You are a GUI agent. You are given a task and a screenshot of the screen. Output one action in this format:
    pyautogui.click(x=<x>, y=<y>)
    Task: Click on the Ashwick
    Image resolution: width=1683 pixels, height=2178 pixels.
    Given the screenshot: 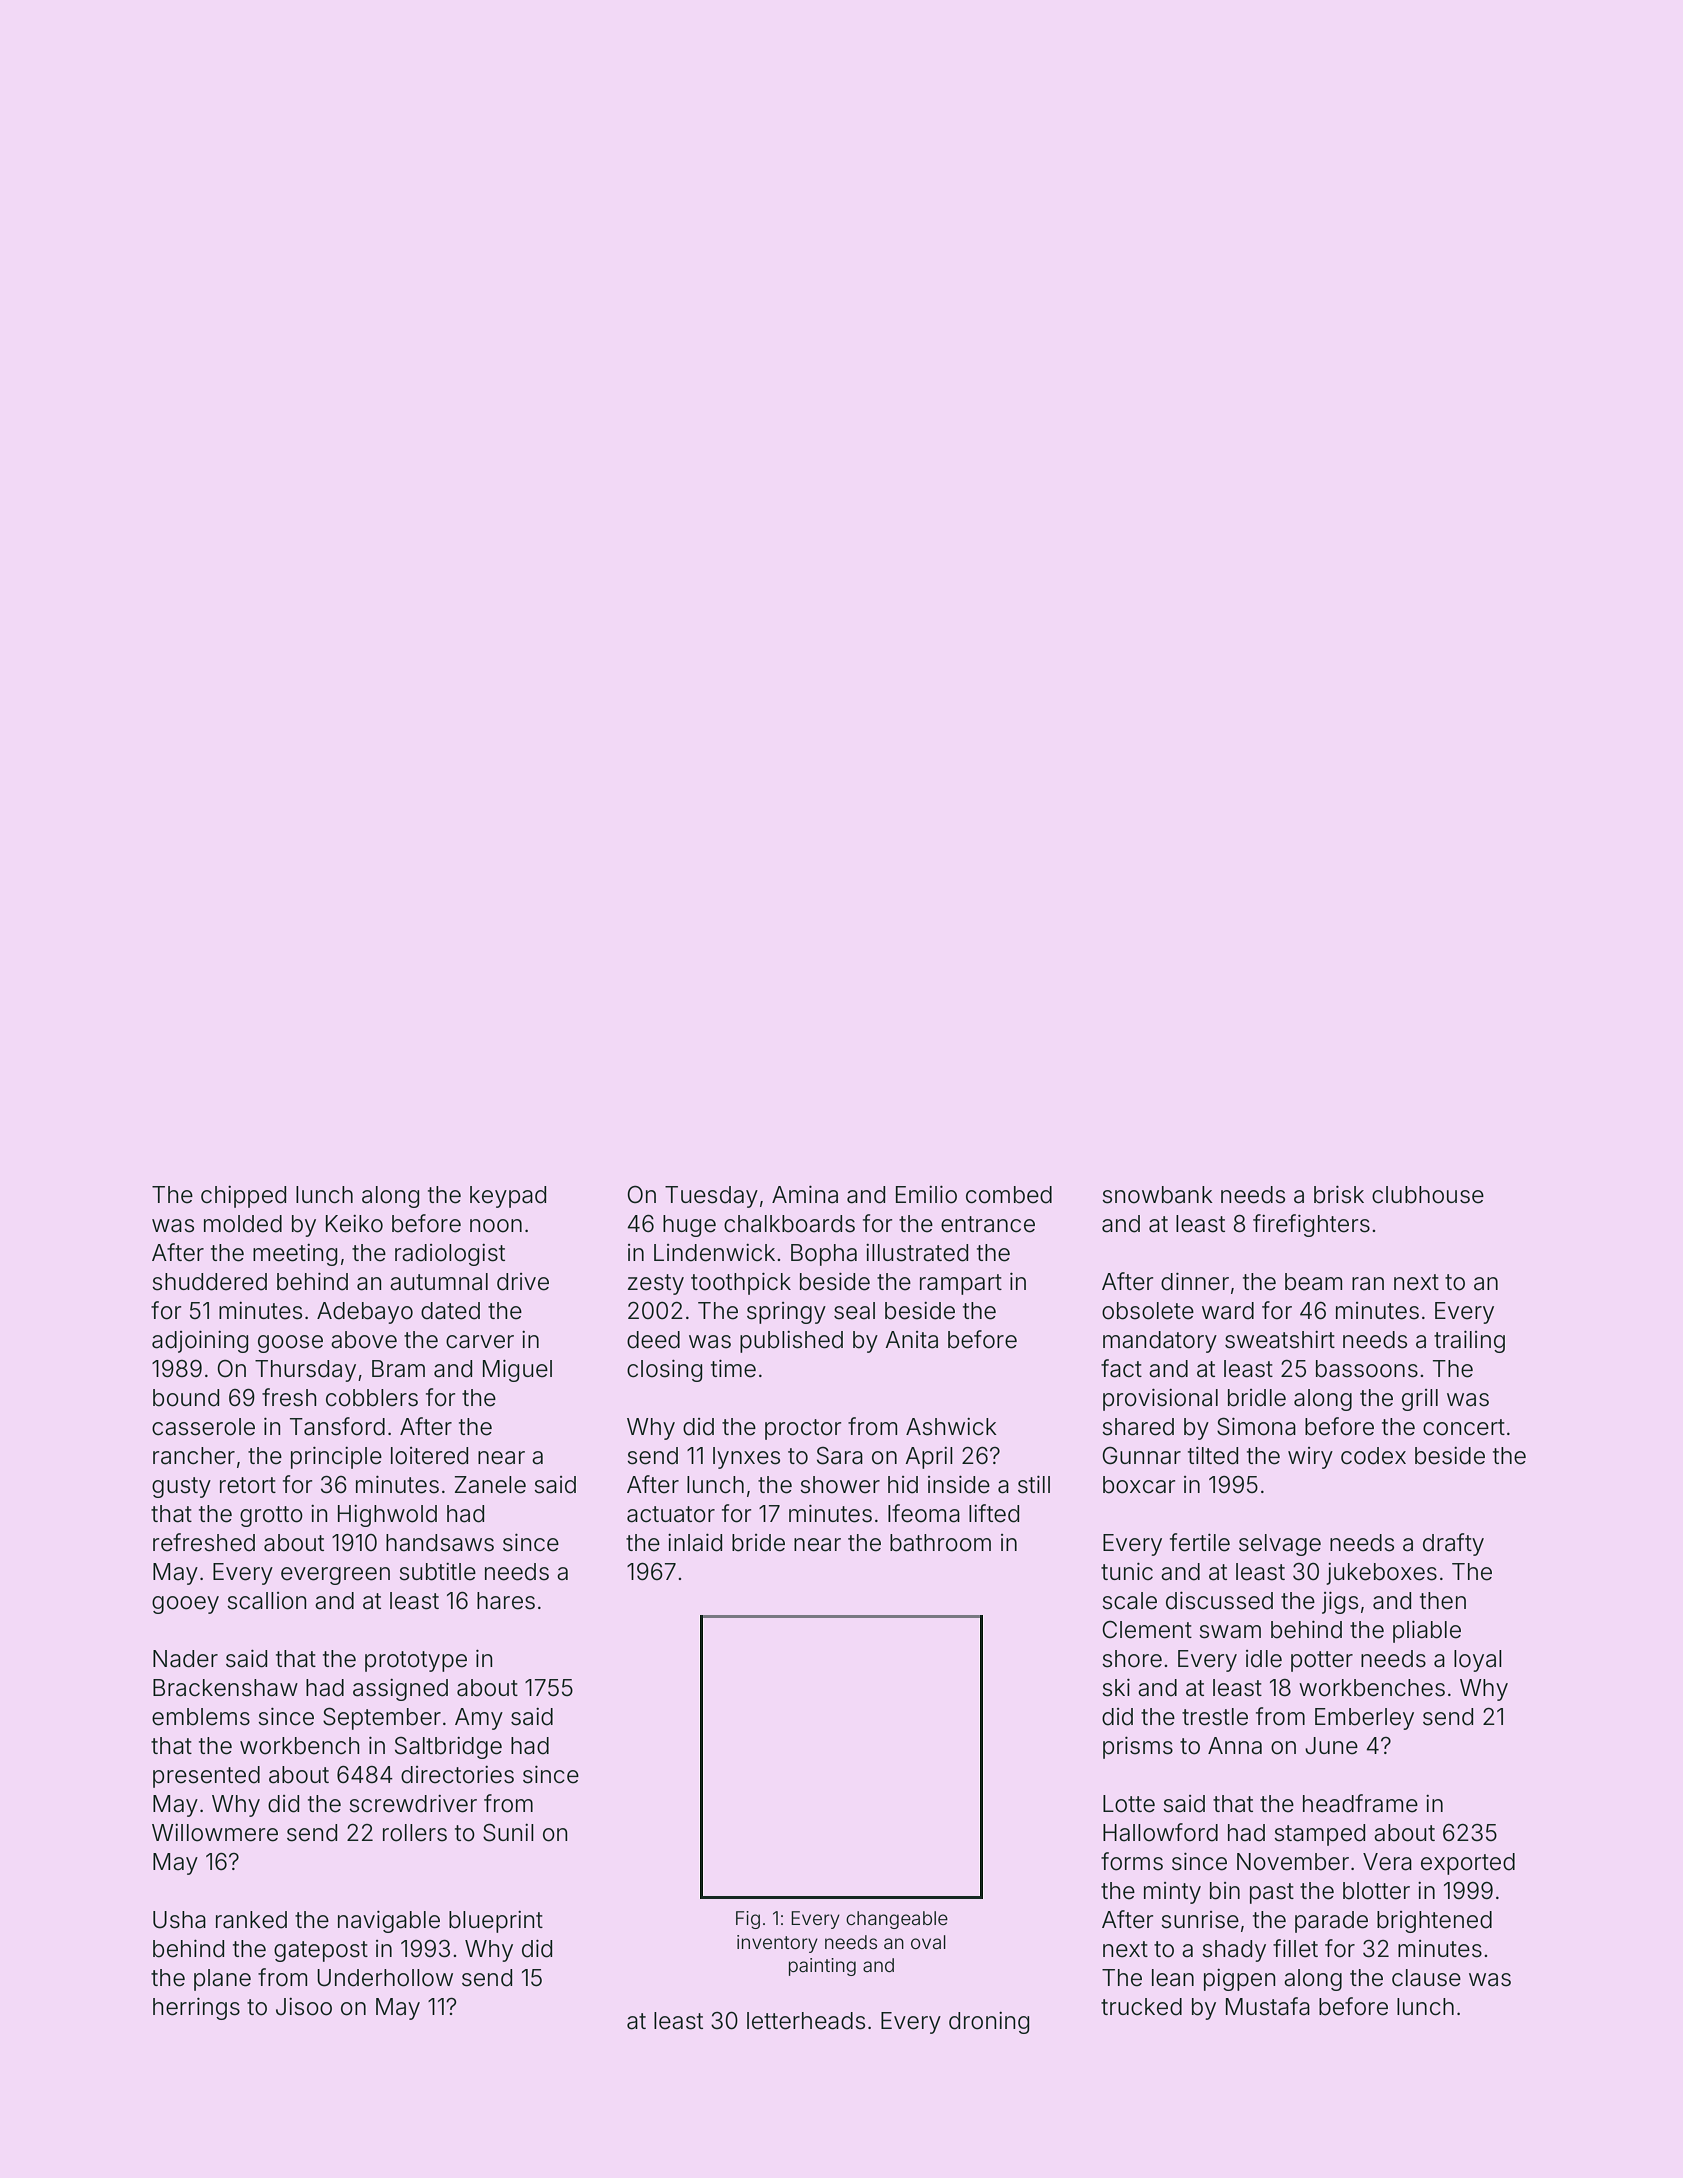 What is the action you would take?
    pyautogui.click(x=951, y=1427)
